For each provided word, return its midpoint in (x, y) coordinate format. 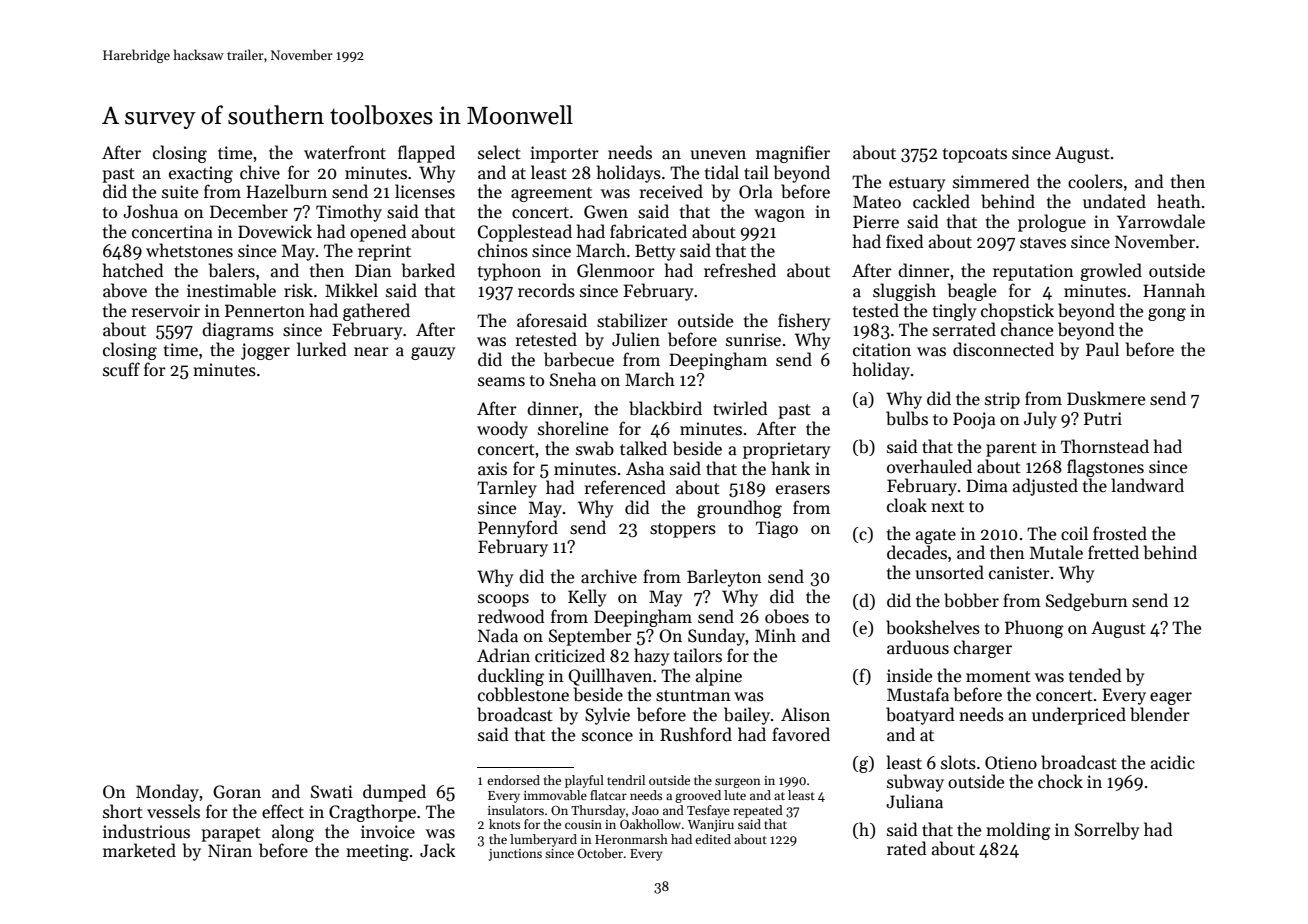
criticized (570, 655)
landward (1147, 485)
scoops (503, 600)
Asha (645, 468)
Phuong (1034, 629)
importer (564, 154)
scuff (121, 369)
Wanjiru (711, 826)
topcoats (975, 155)
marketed (139, 850)
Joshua (150, 211)
